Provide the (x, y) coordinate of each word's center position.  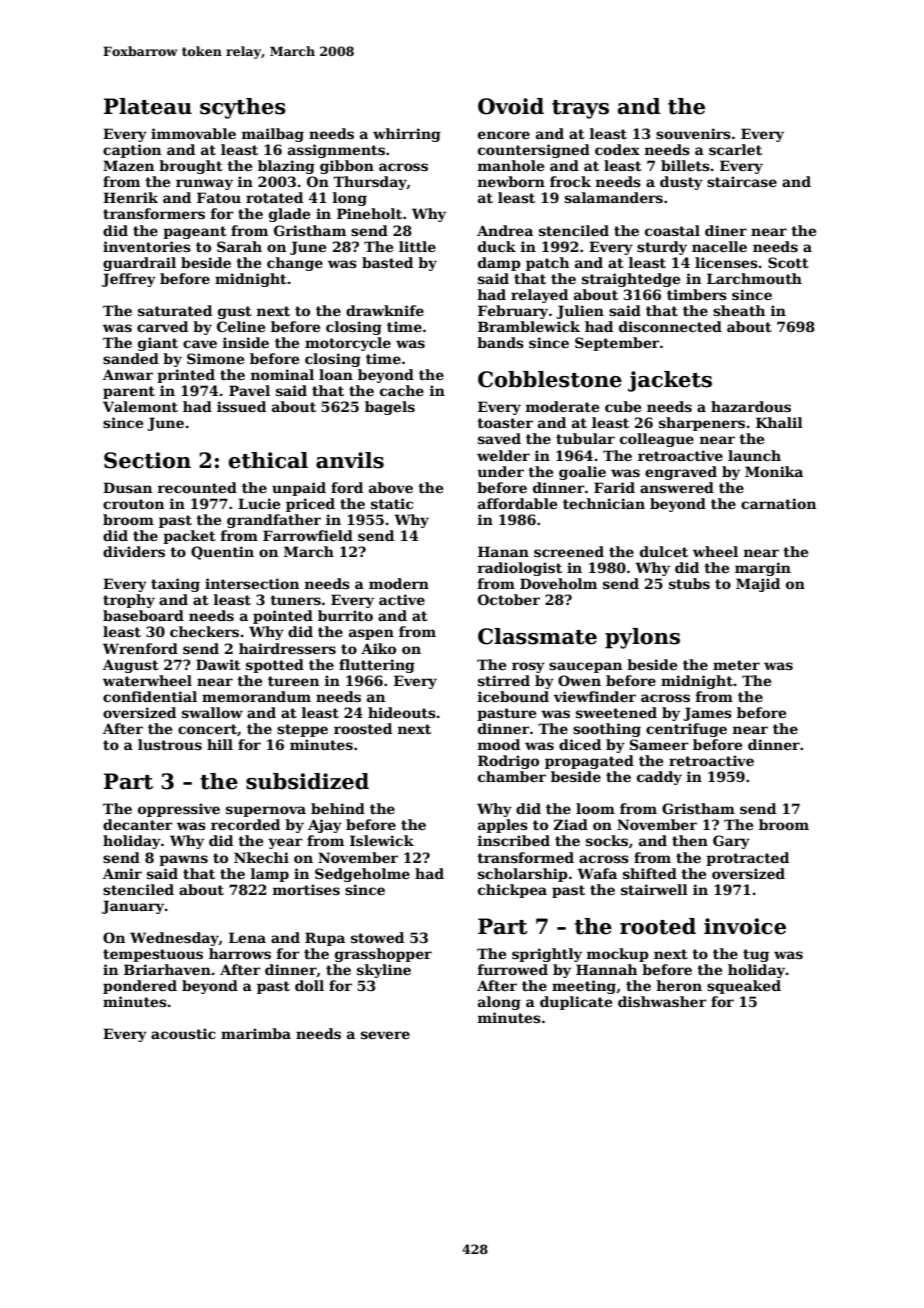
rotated (274, 197)
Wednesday (174, 939)
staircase (742, 181)
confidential (150, 696)
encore (504, 135)
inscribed (514, 840)
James (707, 714)
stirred (504, 680)
